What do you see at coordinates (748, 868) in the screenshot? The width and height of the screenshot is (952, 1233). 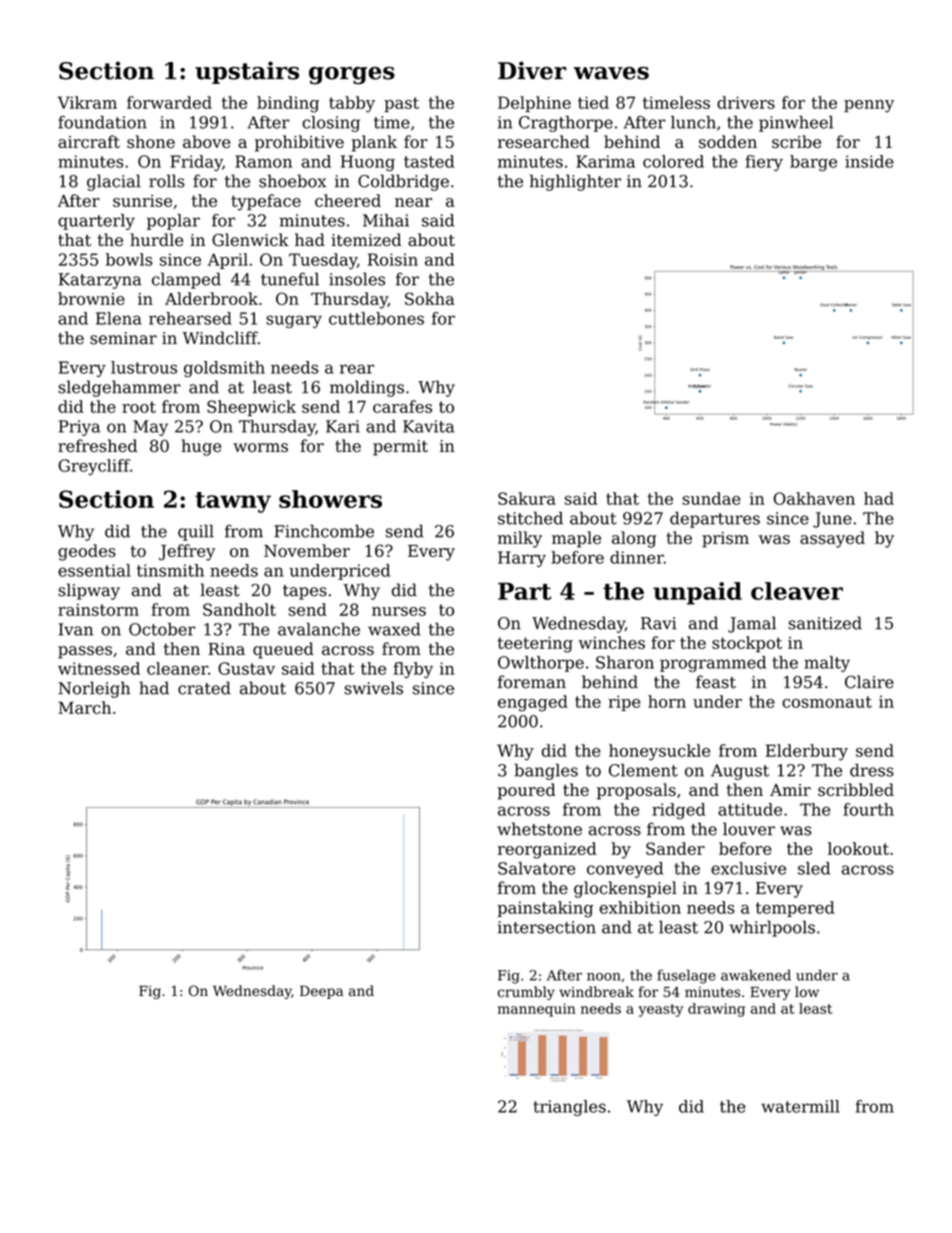 I see `exclusive` at bounding box center [748, 868].
